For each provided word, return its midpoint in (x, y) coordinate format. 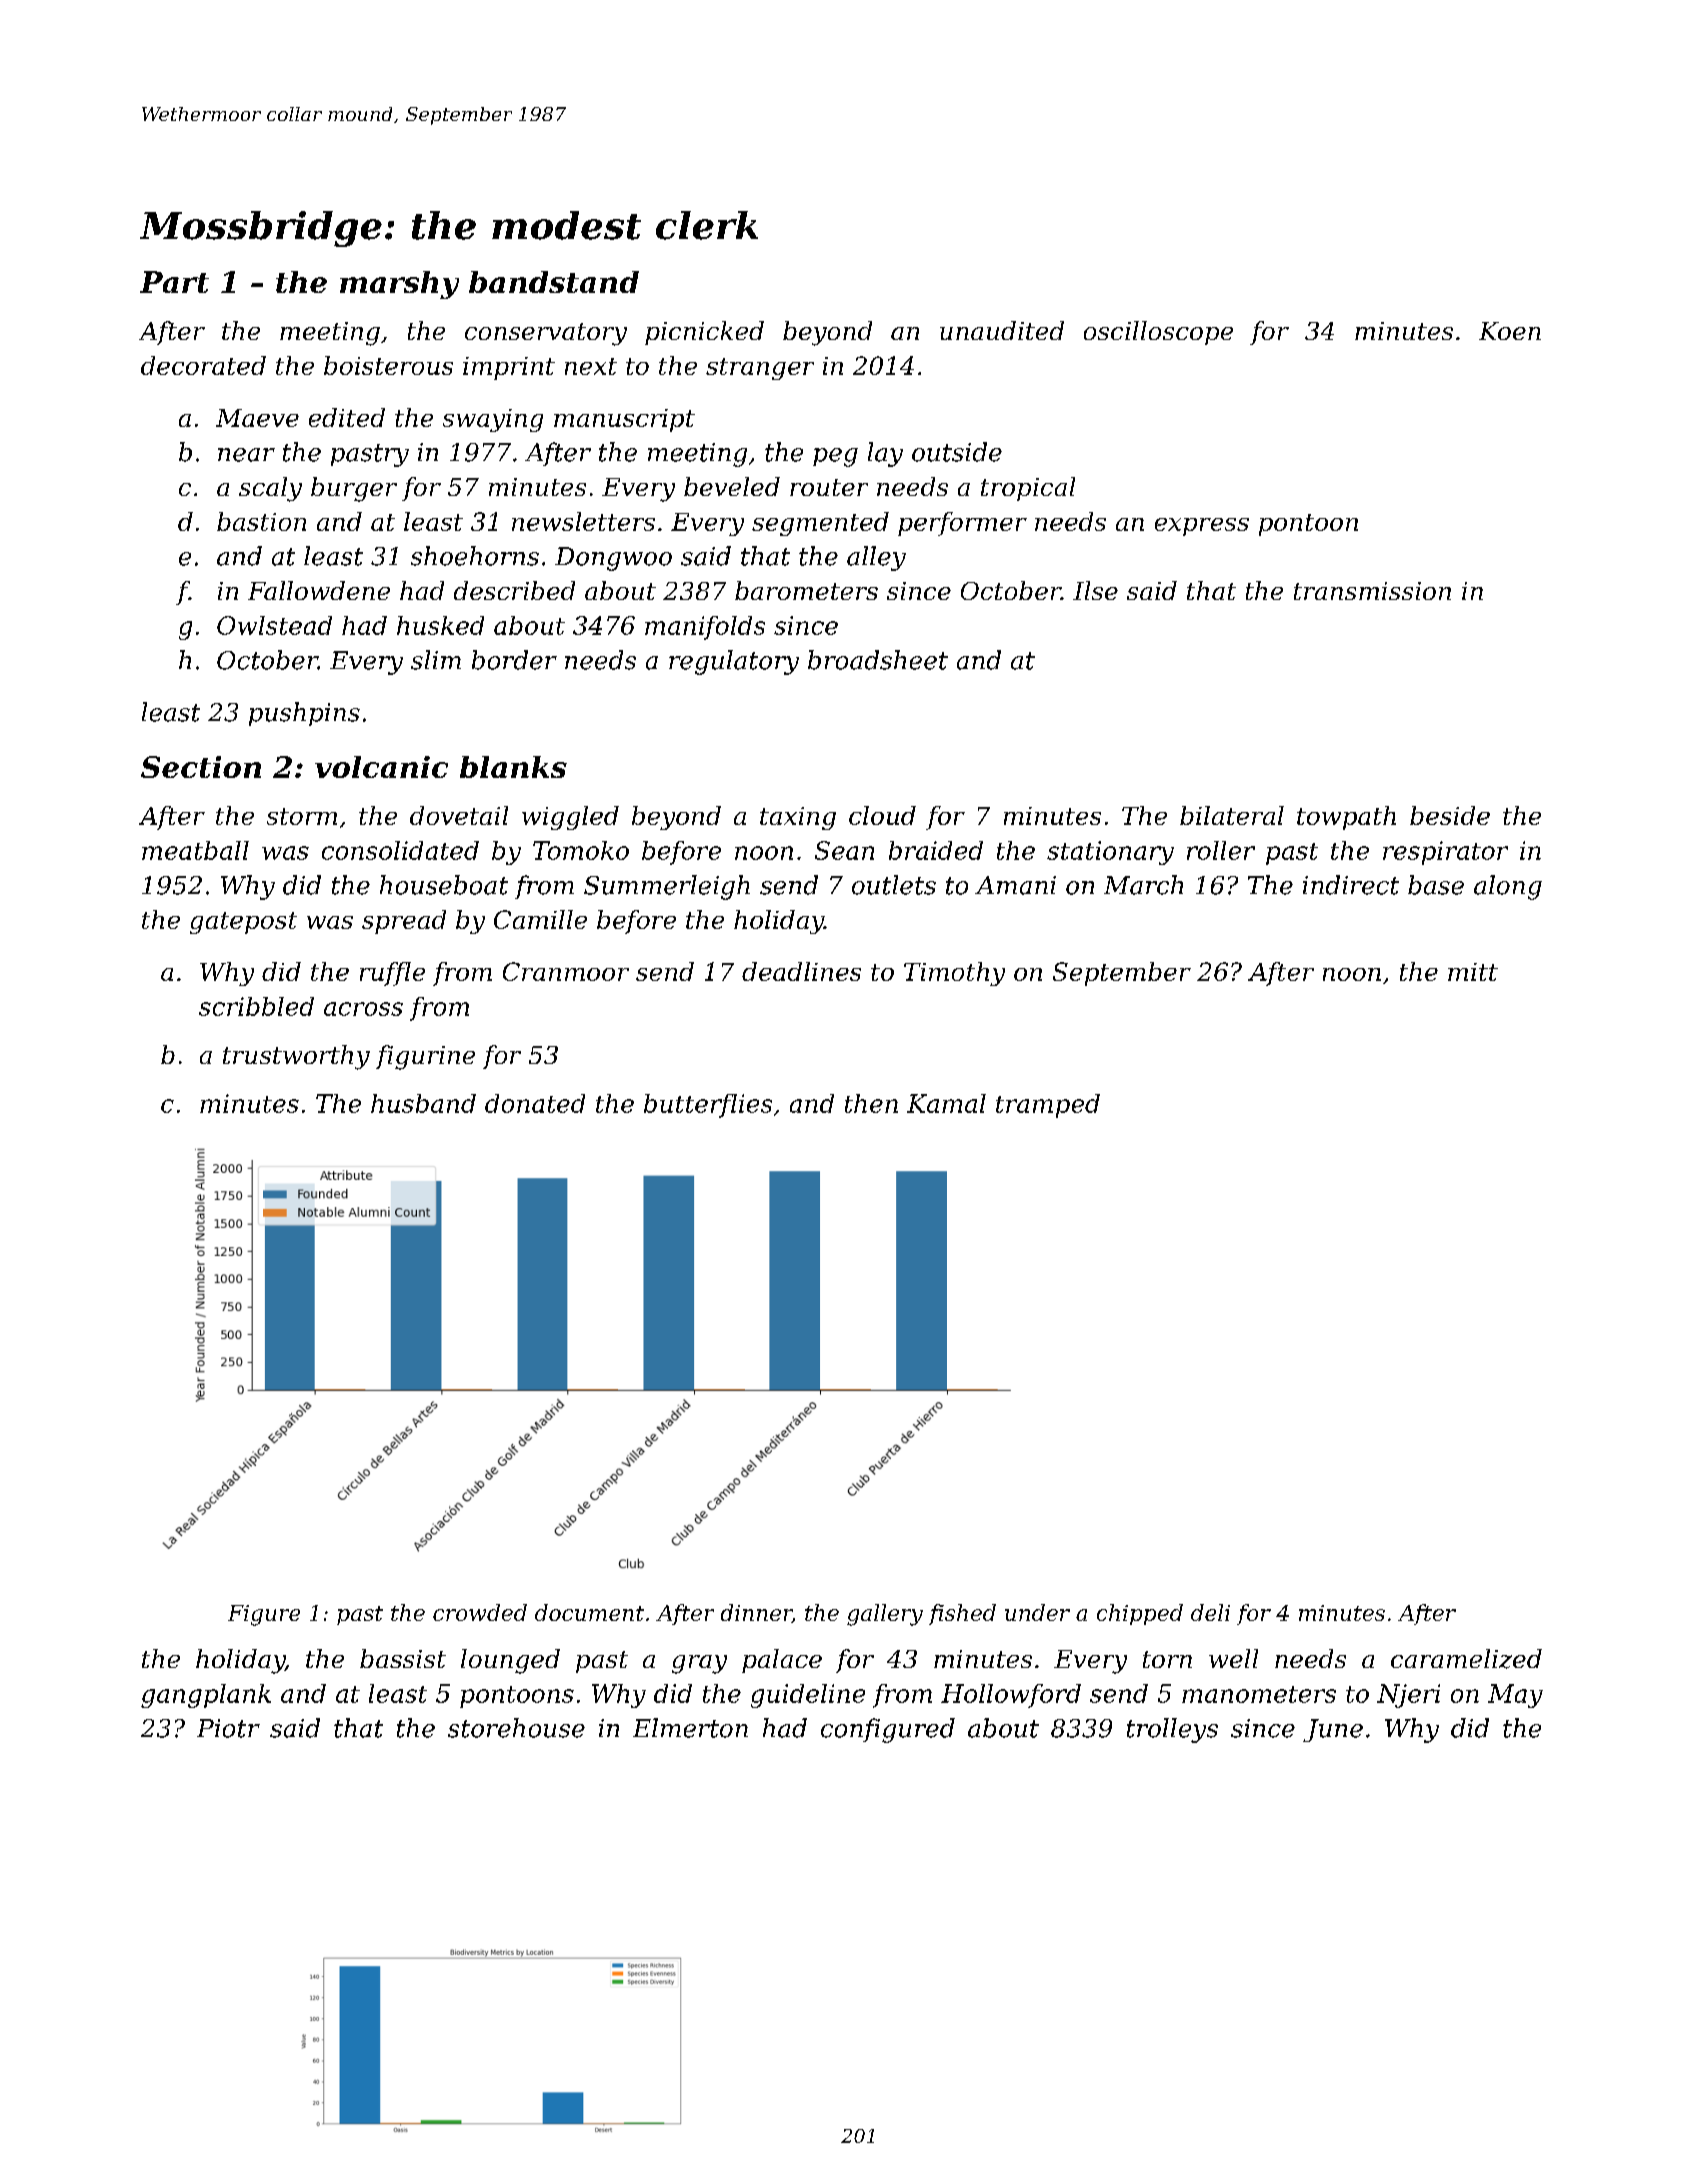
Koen (1510, 331)
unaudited (1002, 330)
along (1508, 887)
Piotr (228, 1728)
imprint (509, 368)
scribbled (256, 1006)
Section (201, 767)
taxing (798, 818)
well (1233, 1658)
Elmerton (690, 1728)
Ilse (1095, 590)
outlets (894, 885)
